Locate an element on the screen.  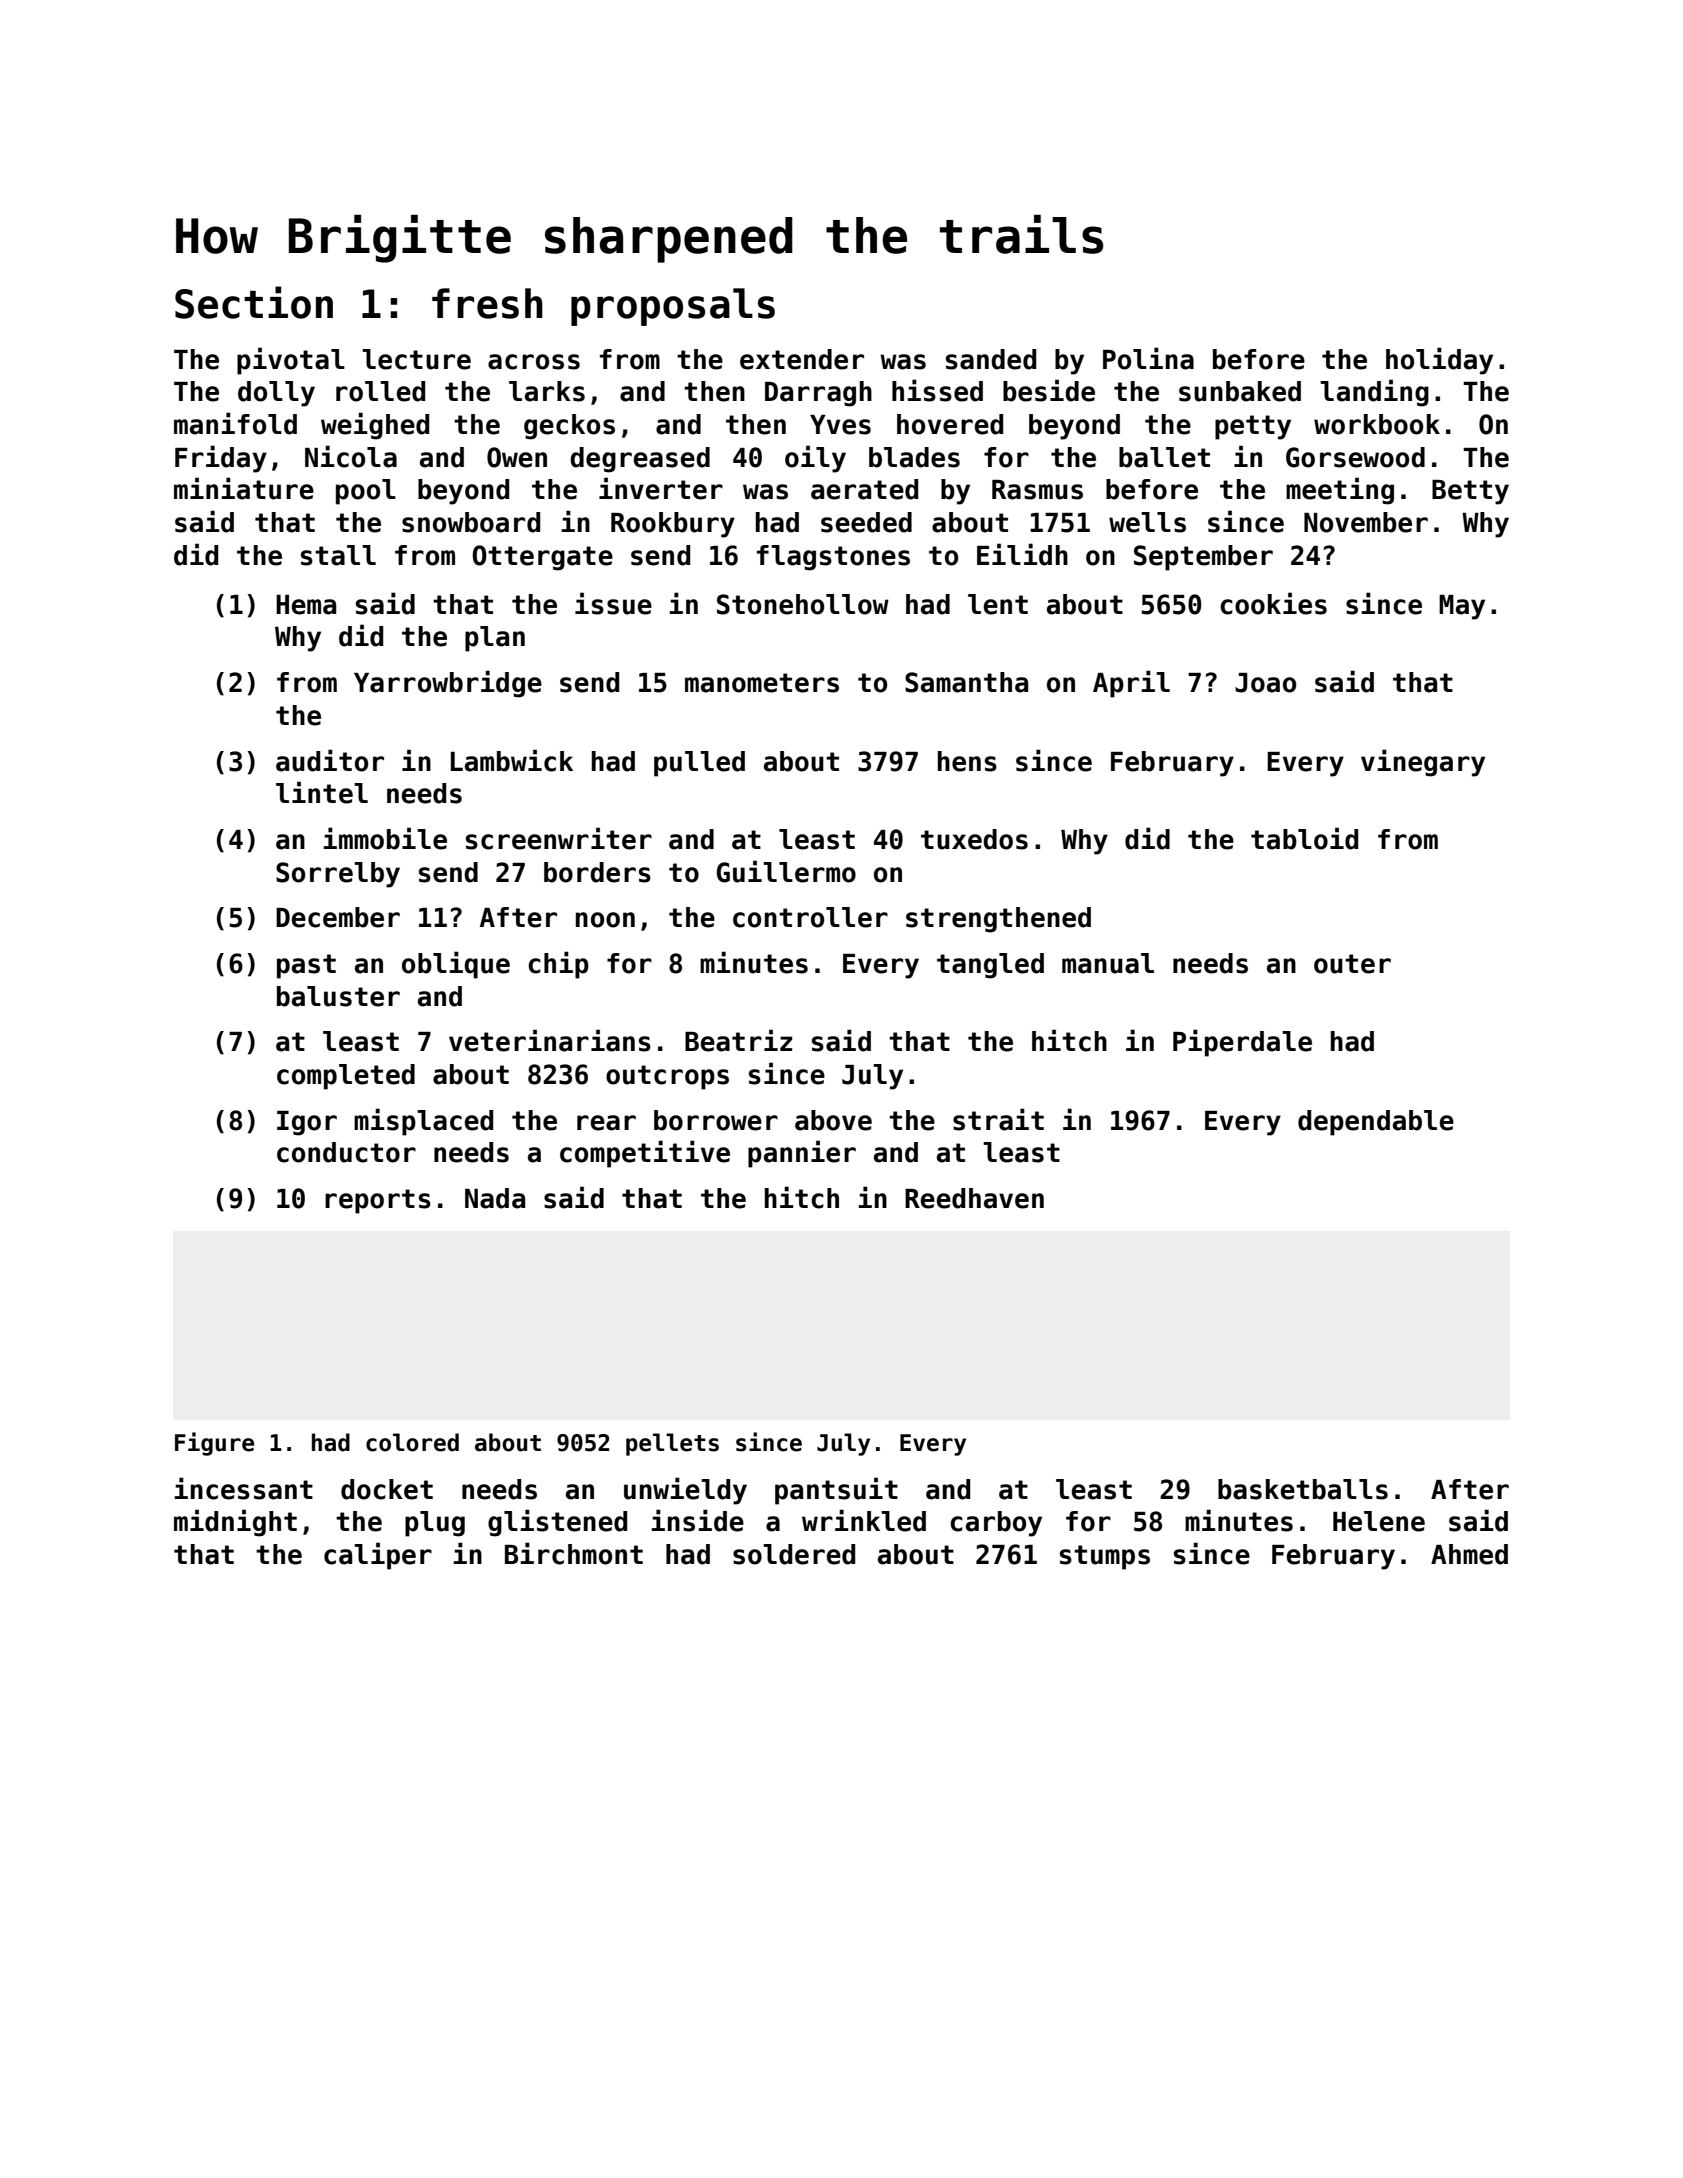
competitive is located at coordinates (645, 1154).
